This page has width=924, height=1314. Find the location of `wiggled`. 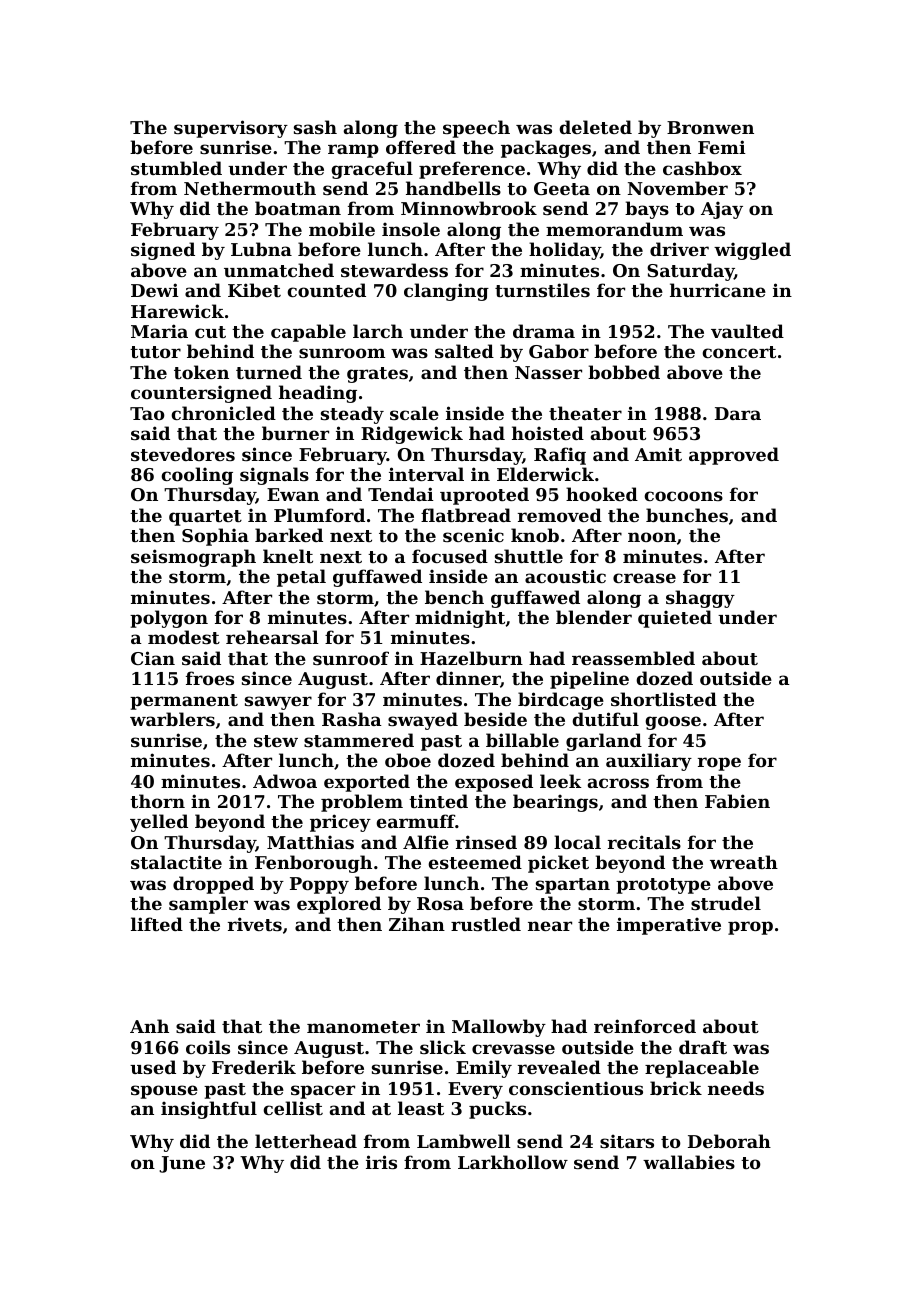

wiggled is located at coordinates (752, 251).
